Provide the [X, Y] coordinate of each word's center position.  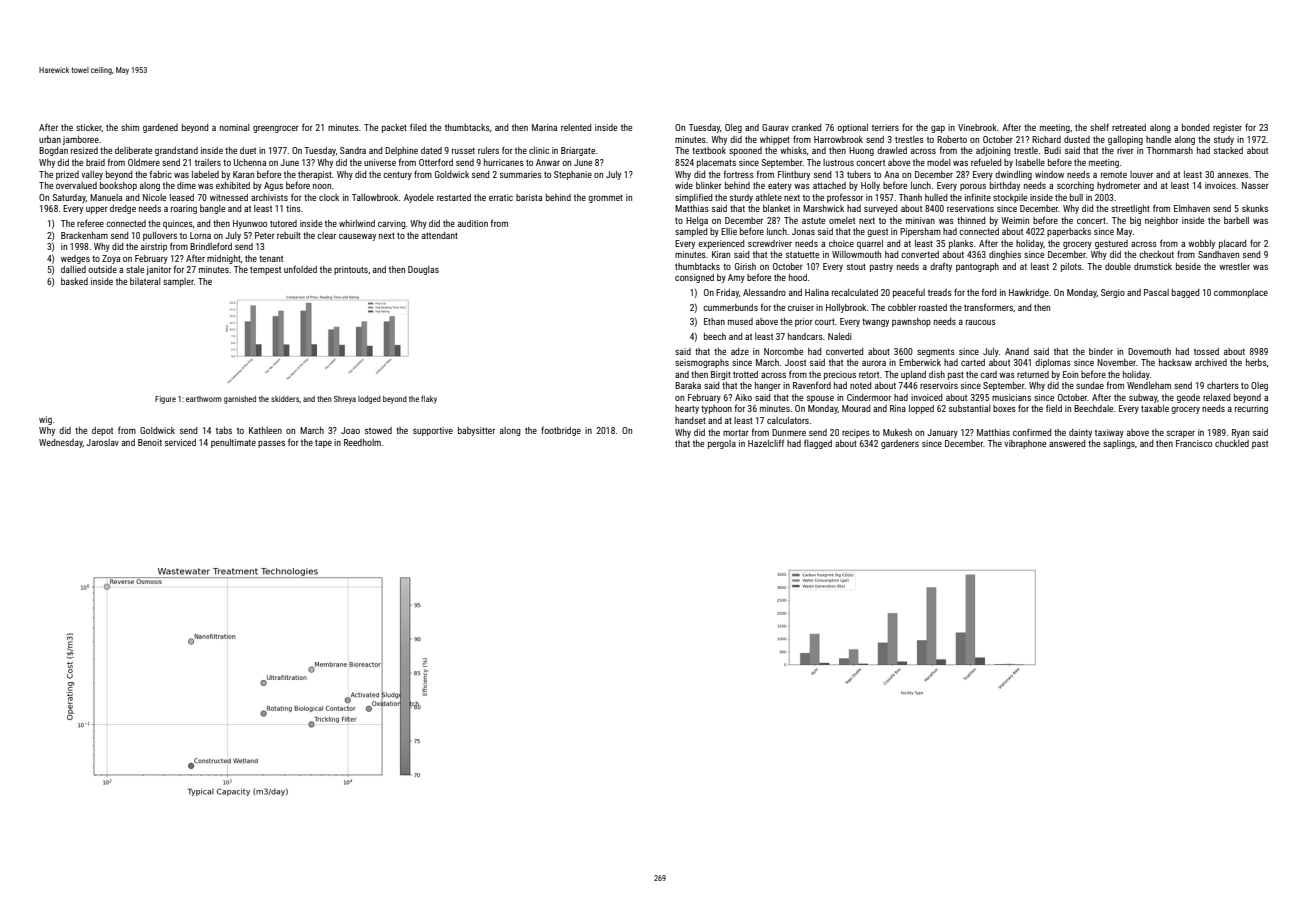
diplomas [1053, 363]
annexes [1233, 175]
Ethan [714, 321]
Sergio [1113, 293]
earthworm [203, 399]
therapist [315, 175]
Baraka [688, 385]
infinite [978, 197]
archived [1211, 362]
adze [740, 351]
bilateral [145, 281]
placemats [716, 163]
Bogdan [53, 151]
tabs [224, 430]
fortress [739, 174]
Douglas [423, 270]
